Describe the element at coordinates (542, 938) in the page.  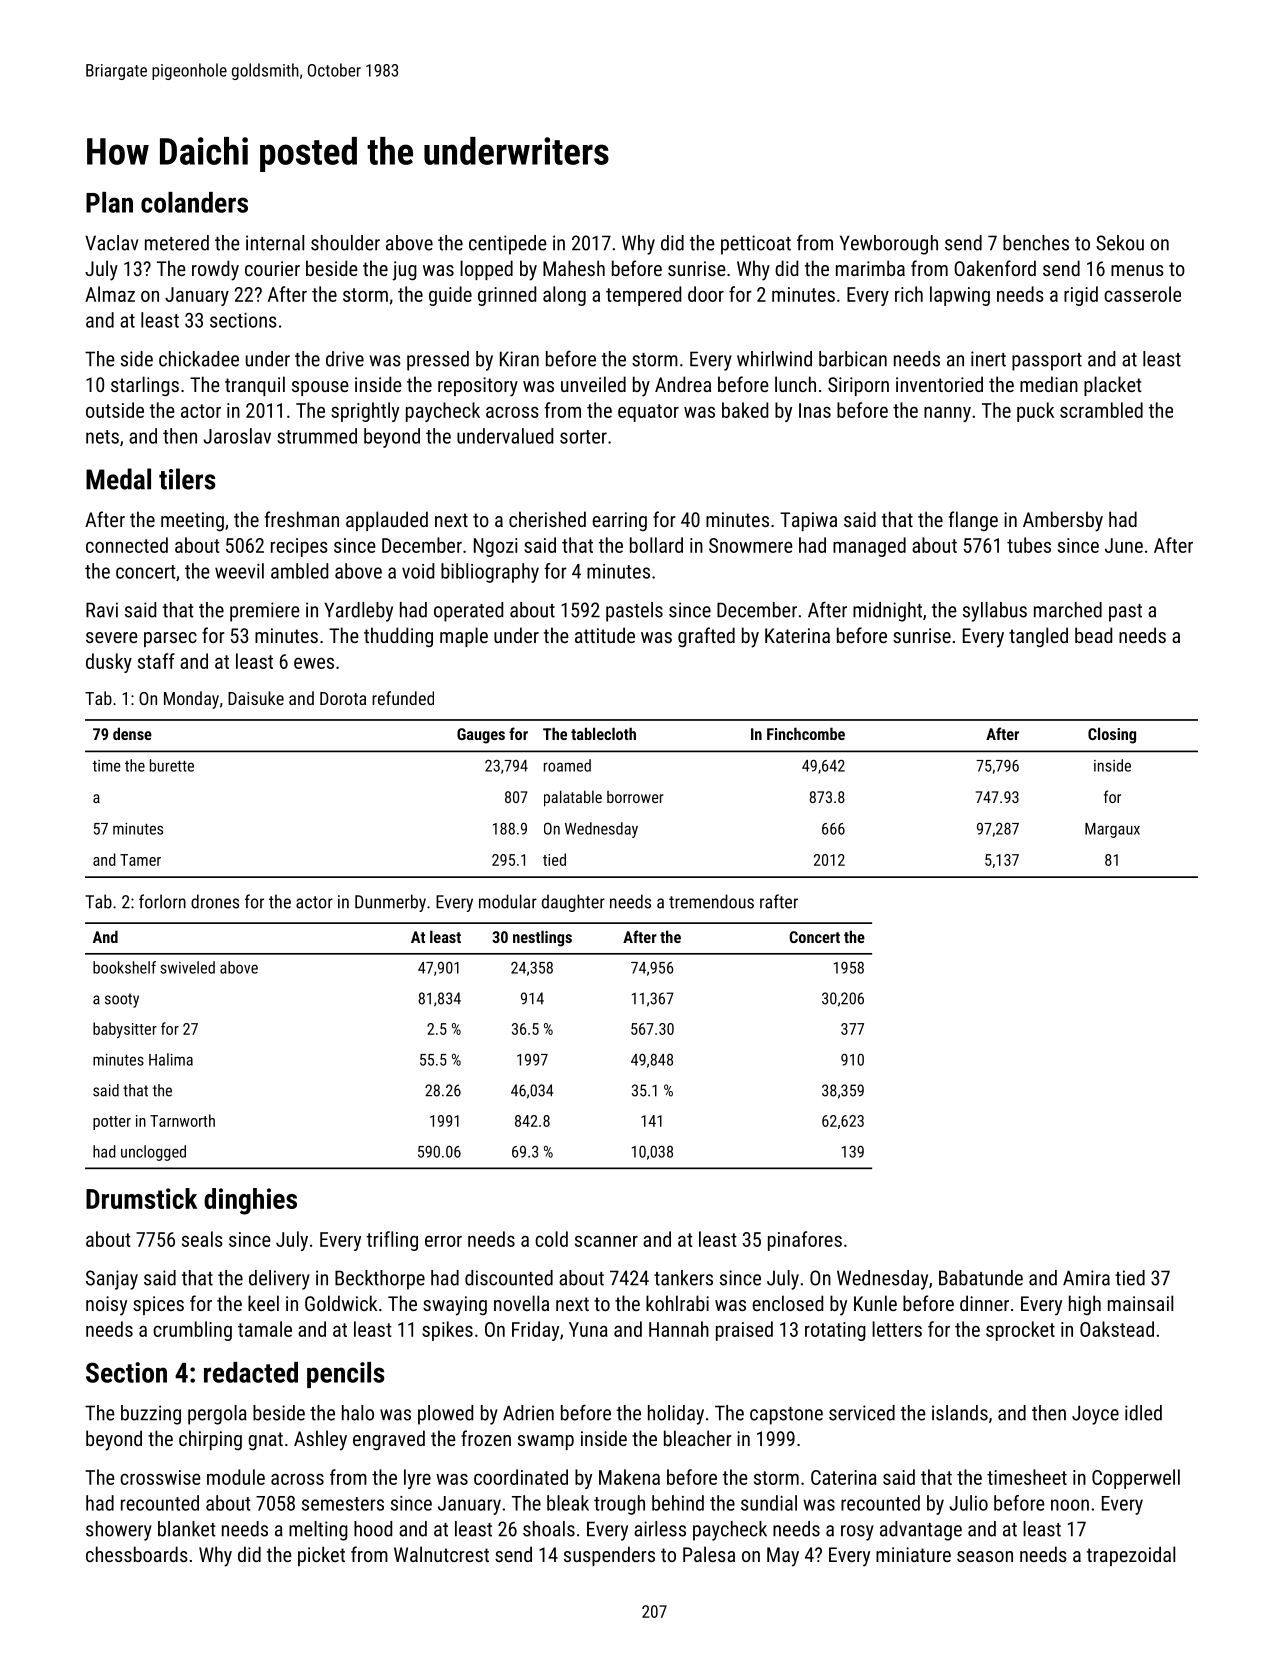
I see `nestlings` at that location.
